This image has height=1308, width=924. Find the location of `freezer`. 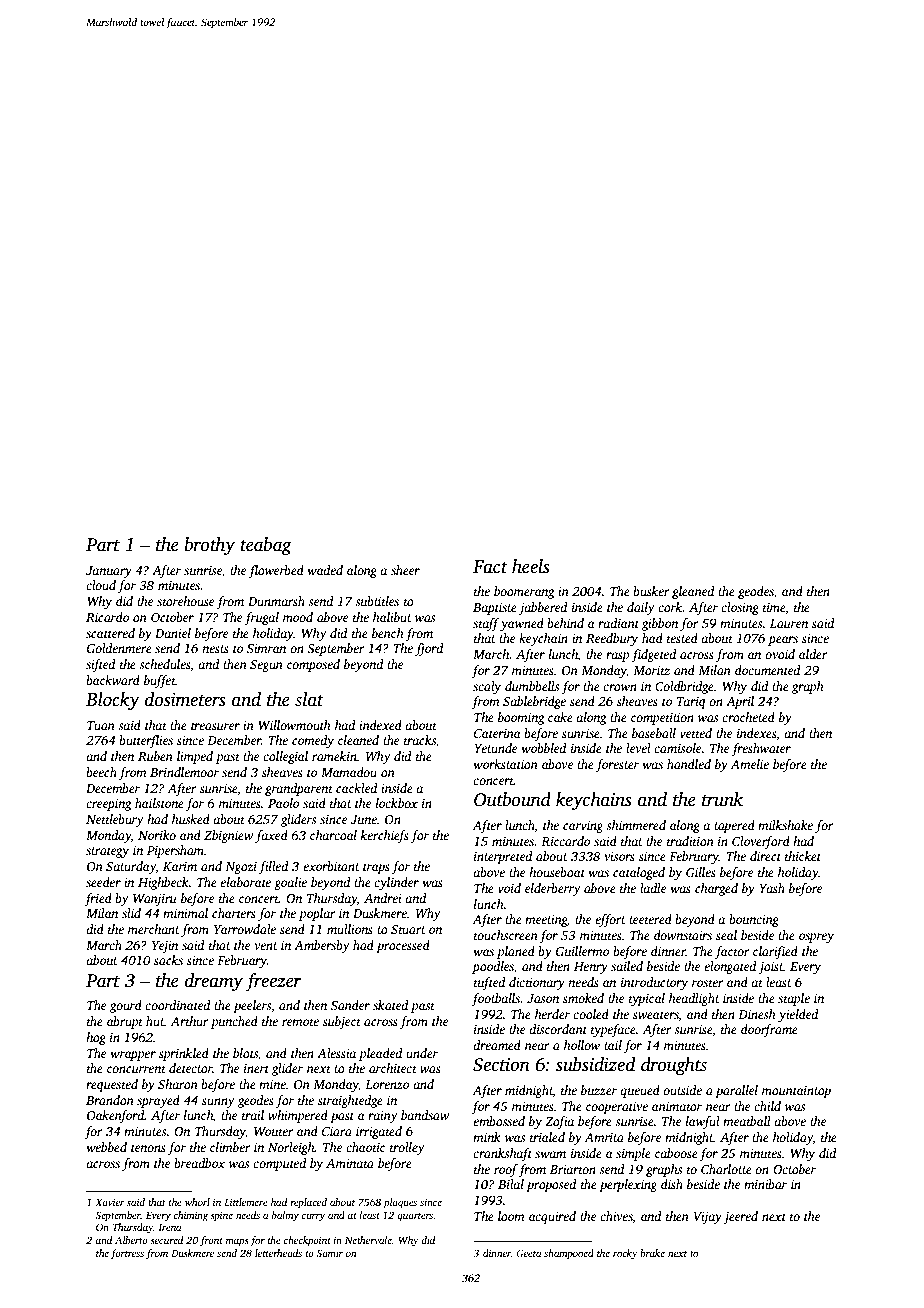

freezer is located at coordinates (273, 982).
